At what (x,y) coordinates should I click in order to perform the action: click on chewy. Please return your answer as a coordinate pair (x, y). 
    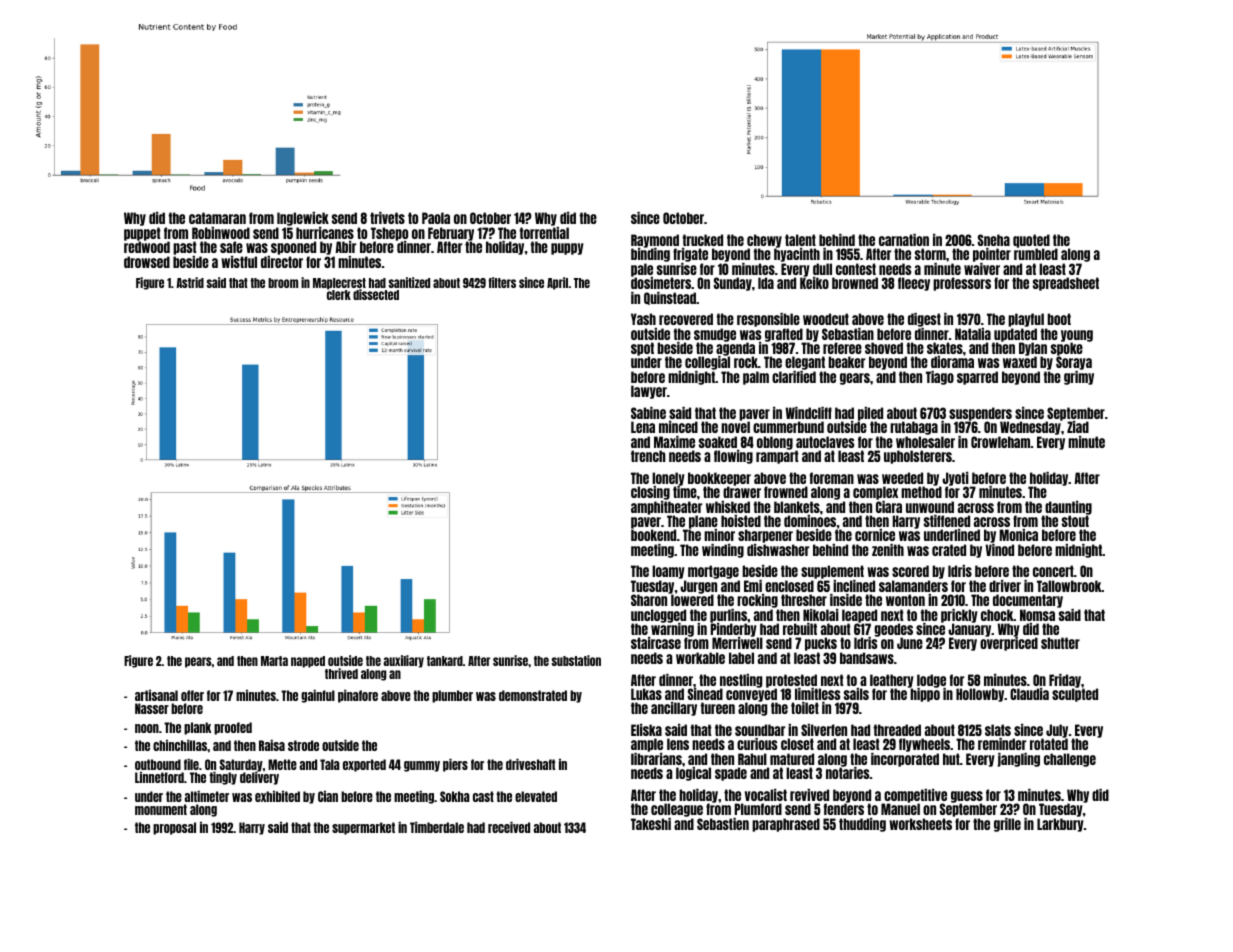
    Looking at the image, I should click on (764, 241).
